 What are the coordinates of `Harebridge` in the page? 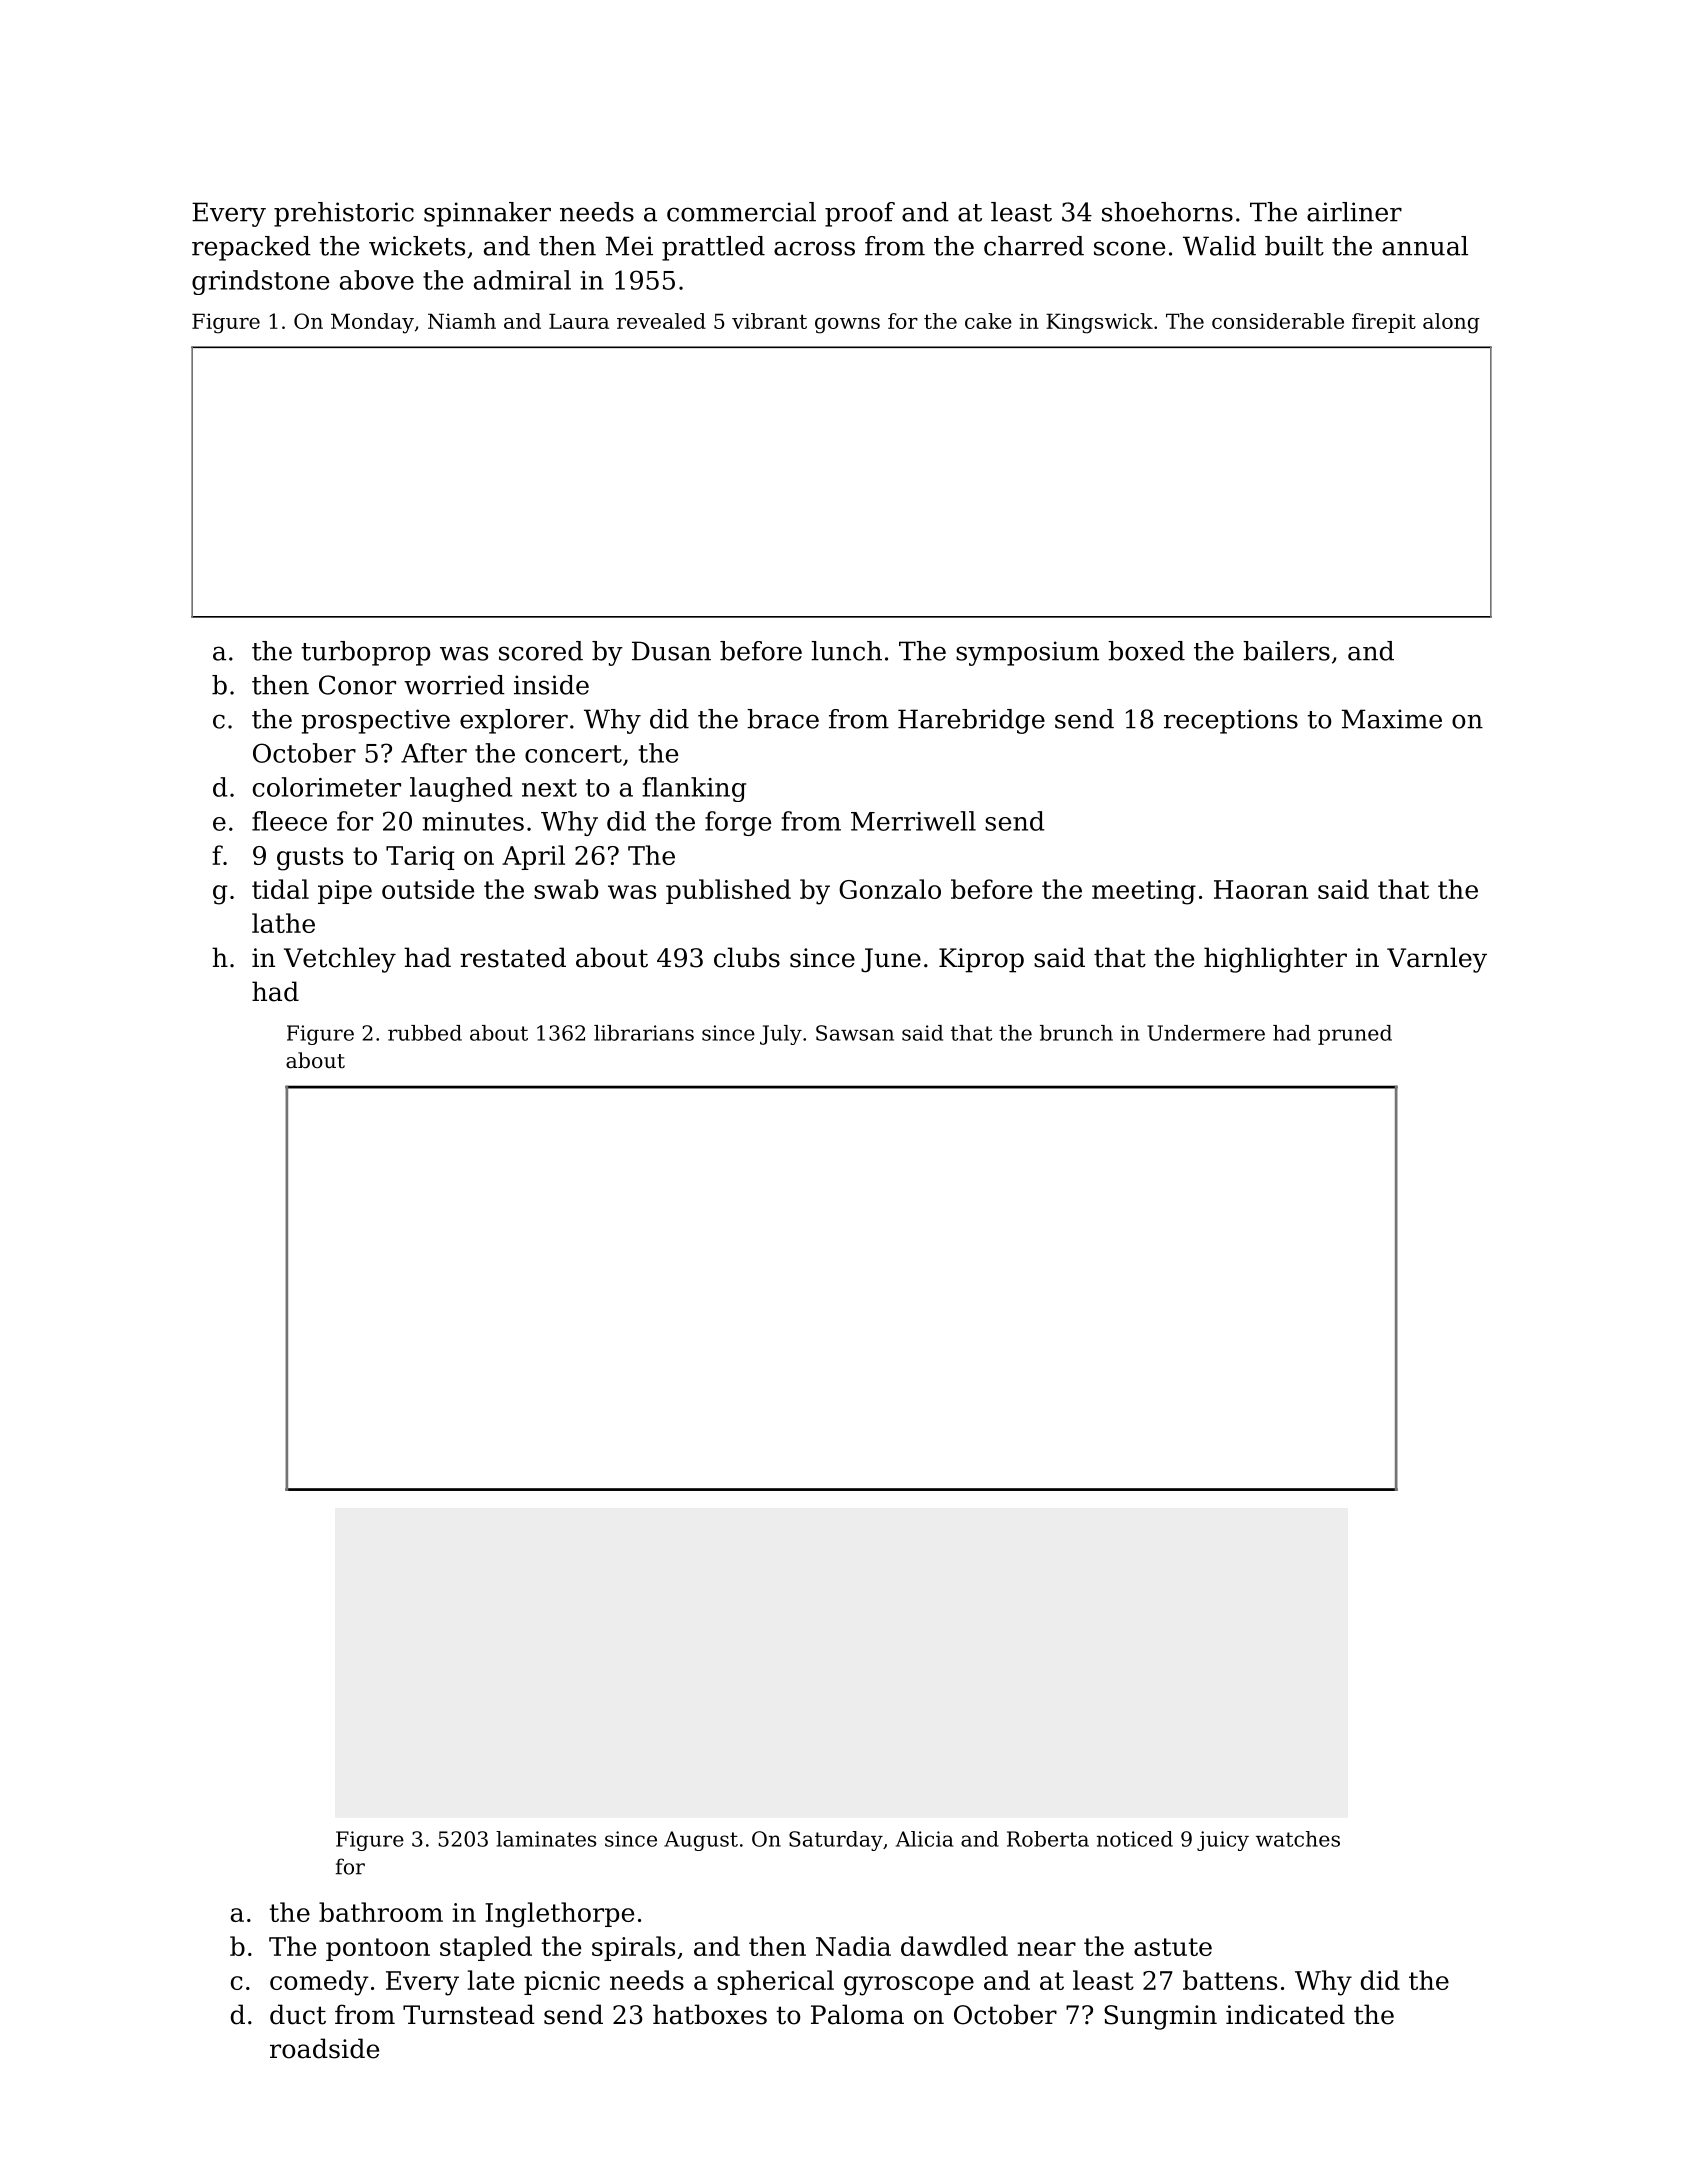 It's located at (971, 721).
